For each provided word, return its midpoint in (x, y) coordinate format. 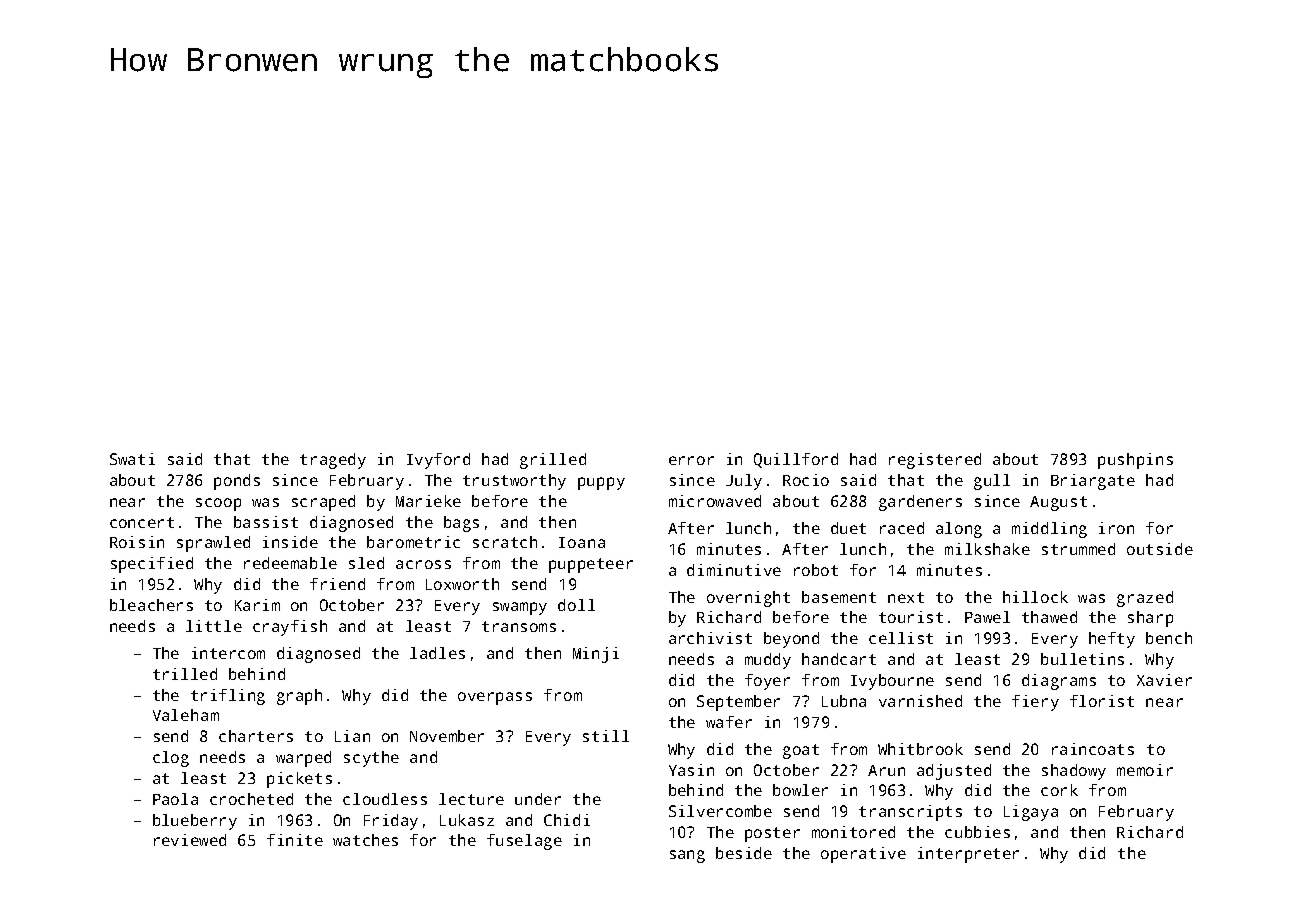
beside (744, 853)
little (214, 626)
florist (1102, 701)
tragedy (333, 461)
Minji (596, 655)
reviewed (190, 840)
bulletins (1082, 659)
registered (935, 461)
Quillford (796, 460)
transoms (519, 626)
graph (299, 697)
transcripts (910, 813)
